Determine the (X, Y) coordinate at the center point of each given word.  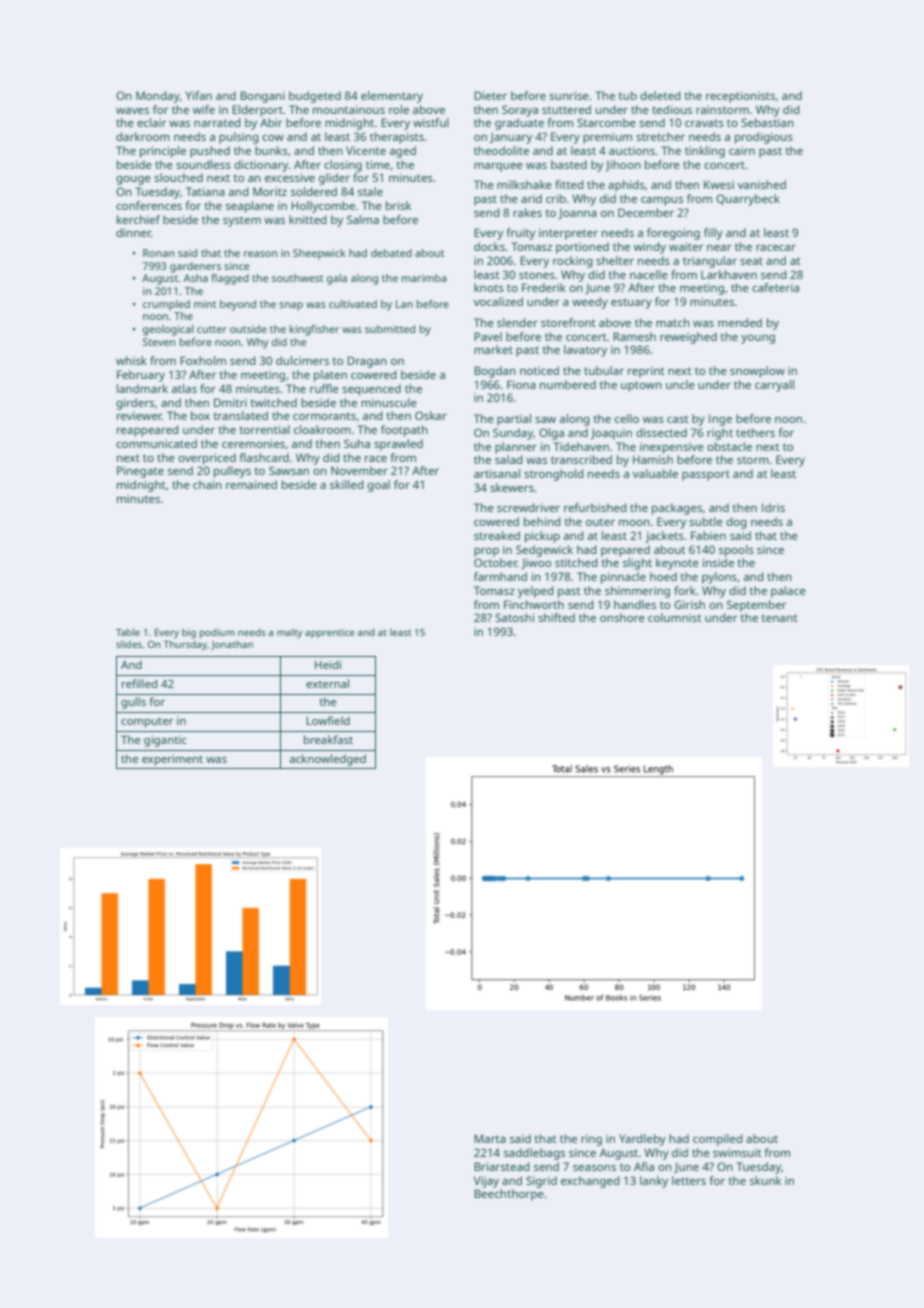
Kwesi (719, 184)
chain (207, 484)
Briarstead (502, 1166)
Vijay (486, 1182)
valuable (655, 473)
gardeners (195, 267)
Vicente (366, 150)
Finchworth (534, 604)
